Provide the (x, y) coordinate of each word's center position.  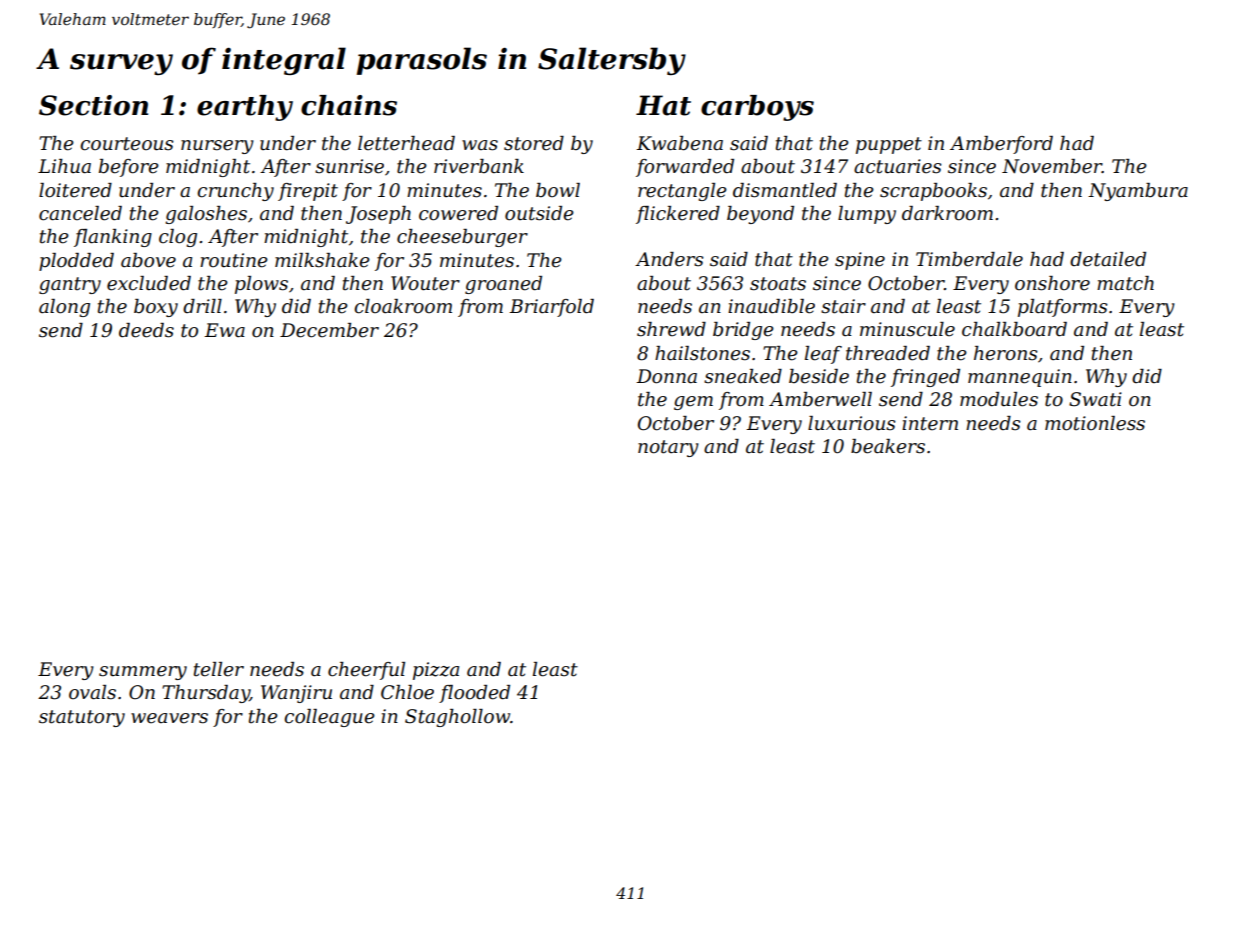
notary (668, 448)
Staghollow (457, 718)
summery (143, 673)
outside (539, 213)
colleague (329, 718)
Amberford (1001, 145)
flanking (113, 238)
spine (860, 261)
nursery (217, 147)
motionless (1095, 423)
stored (534, 143)
